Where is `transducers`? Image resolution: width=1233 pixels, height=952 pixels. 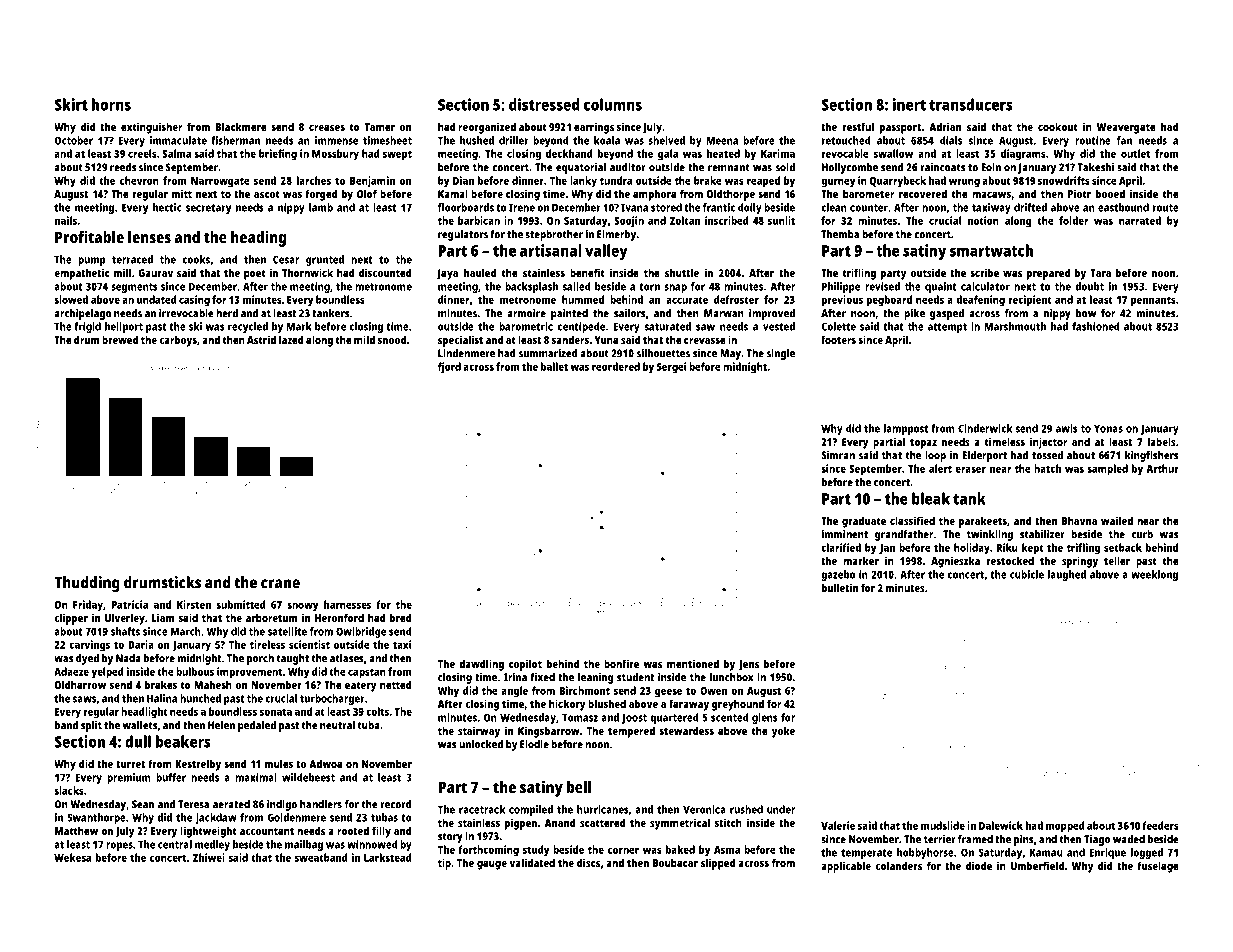 transducers is located at coordinates (971, 104).
